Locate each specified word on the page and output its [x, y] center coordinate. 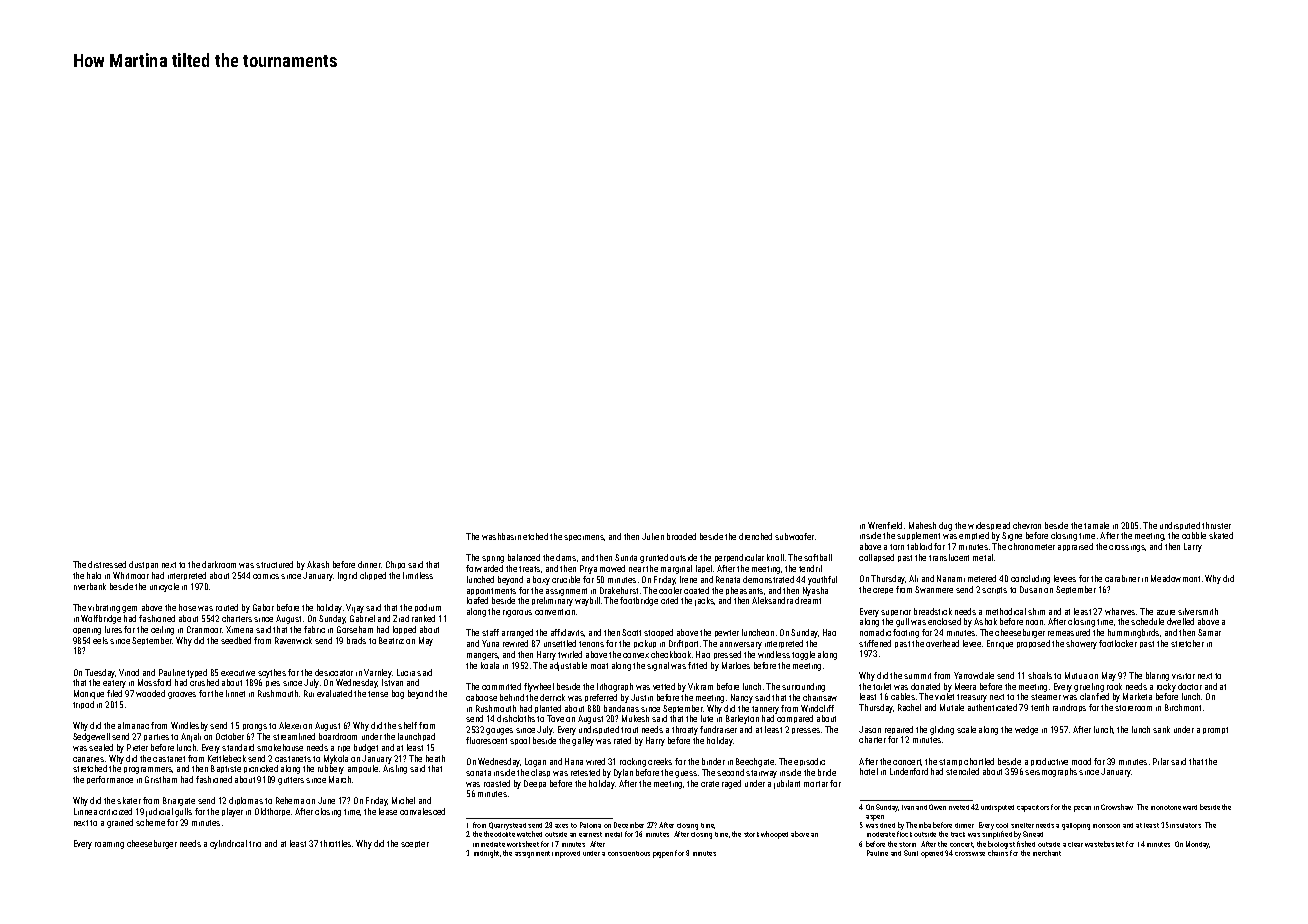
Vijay [355, 608]
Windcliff [817, 708]
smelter [1022, 825]
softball [818, 557]
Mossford [154, 682]
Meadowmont [1175, 578]
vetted [664, 686]
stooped [658, 633]
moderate [881, 834]
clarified [1094, 696]
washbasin [501, 536]
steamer [1046, 697]
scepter [415, 844]
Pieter [137, 747]
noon [1034, 622]
